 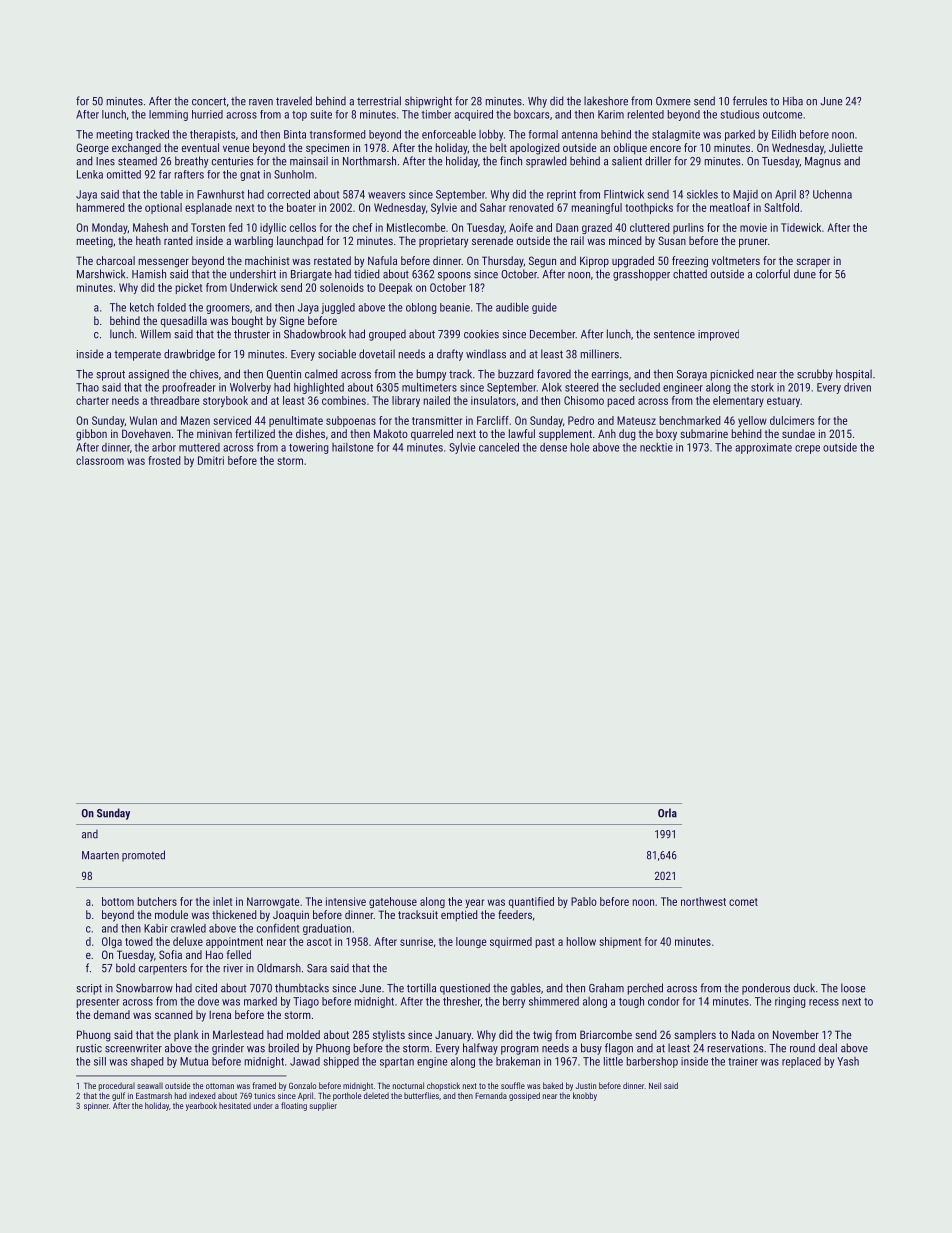 What do you see at coordinates (801, 1062) in the screenshot?
I see `replaced` at bounding box center [801, 1062].
